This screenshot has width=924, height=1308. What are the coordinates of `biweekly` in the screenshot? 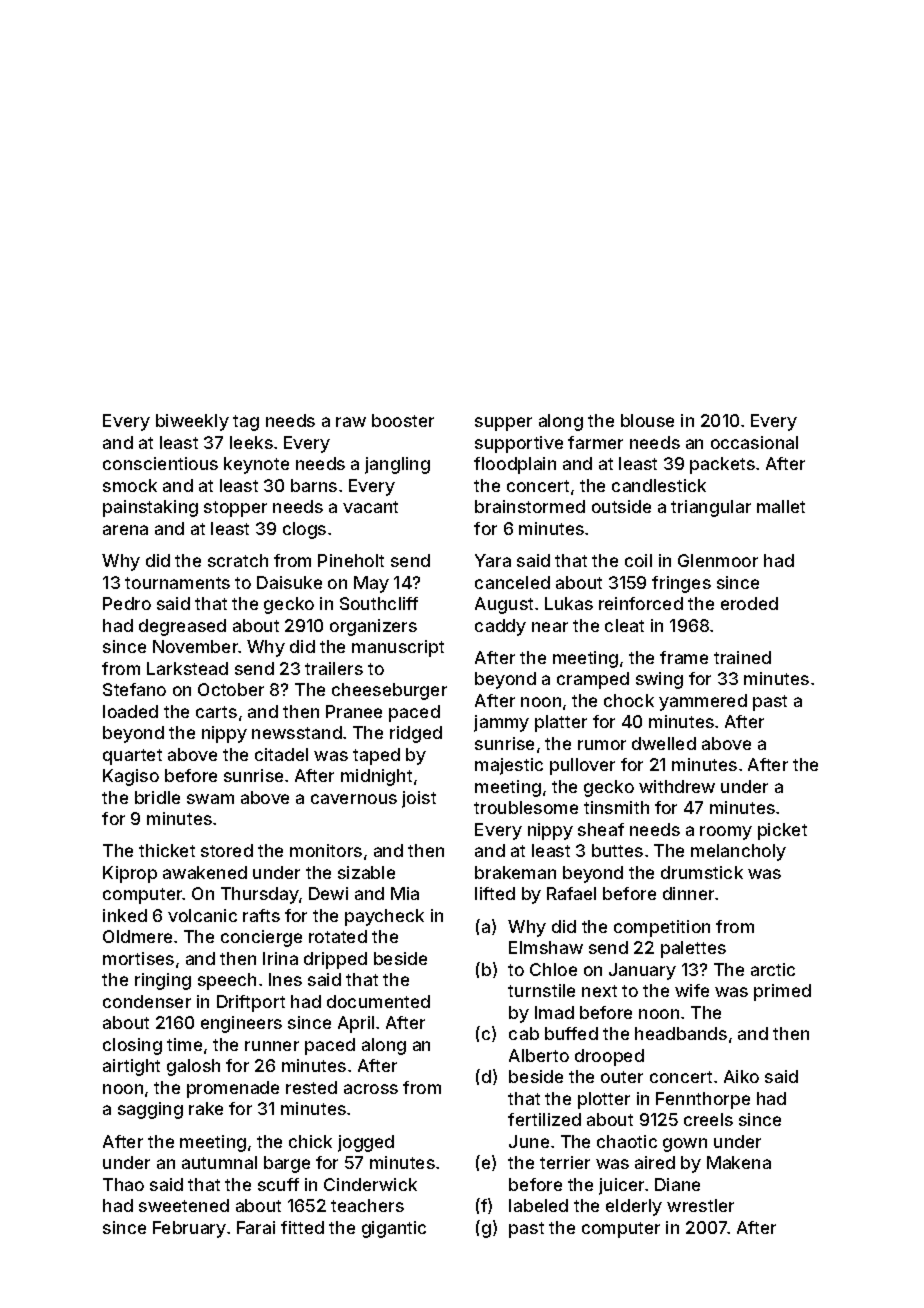 It's located at (192, 422).
